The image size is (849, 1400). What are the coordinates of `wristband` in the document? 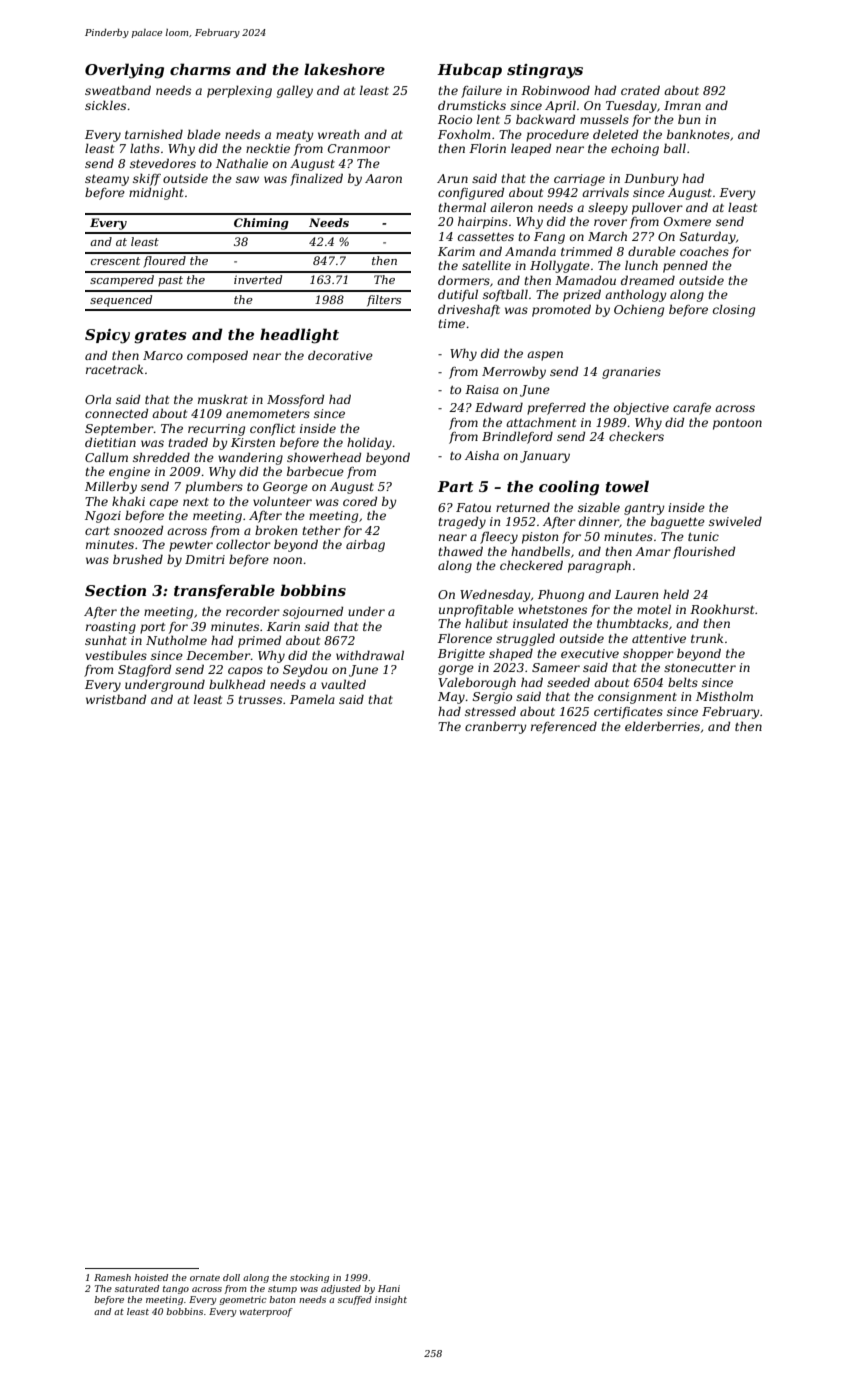 It's located at (116, 699).
